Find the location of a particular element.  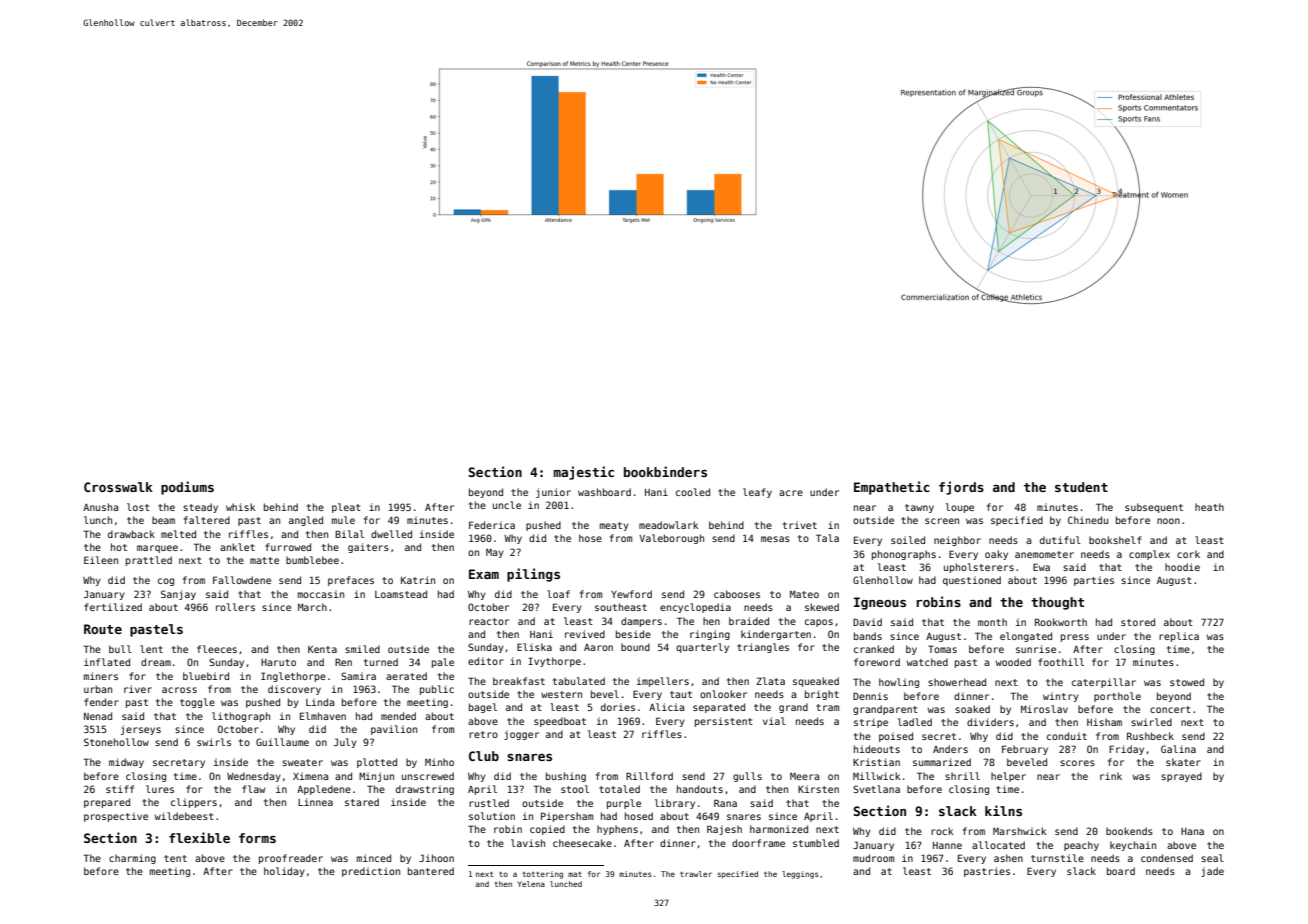

stiff is located at coordinates (120, 789).
